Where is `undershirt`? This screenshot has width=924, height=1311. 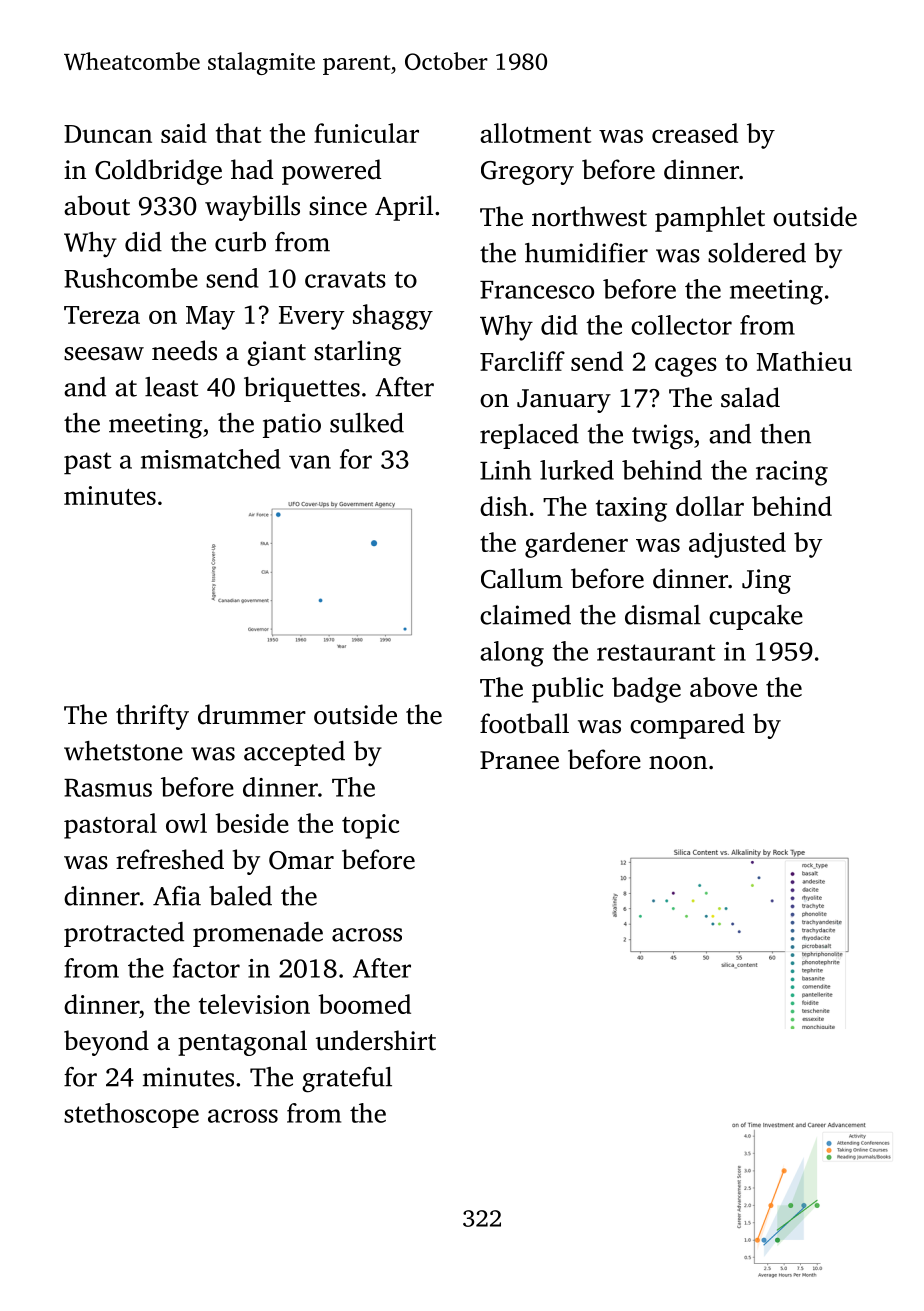
undershirt is located at coordinates (376, 1040).
